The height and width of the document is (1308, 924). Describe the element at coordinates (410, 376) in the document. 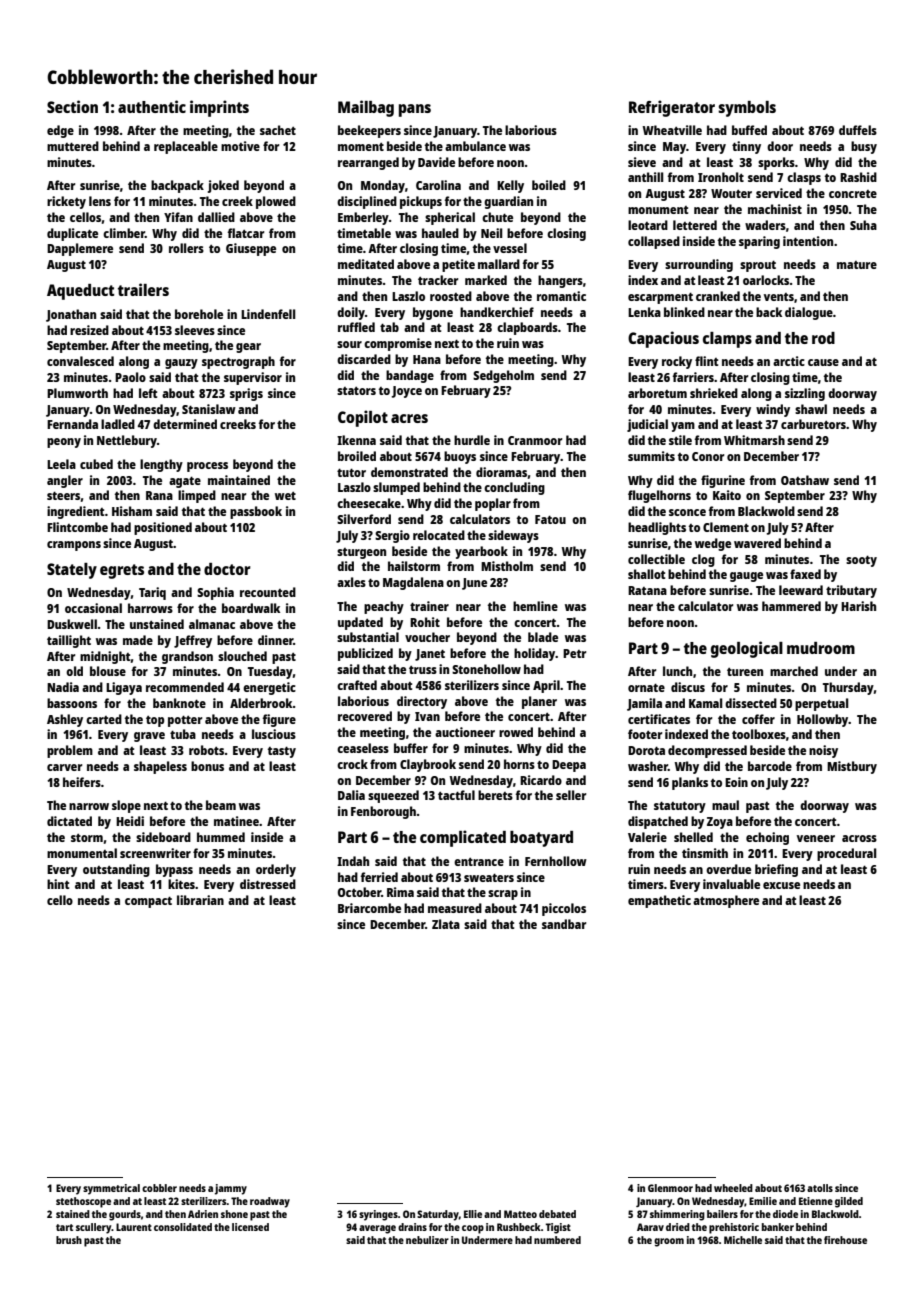

I see `bandage` at that location.
